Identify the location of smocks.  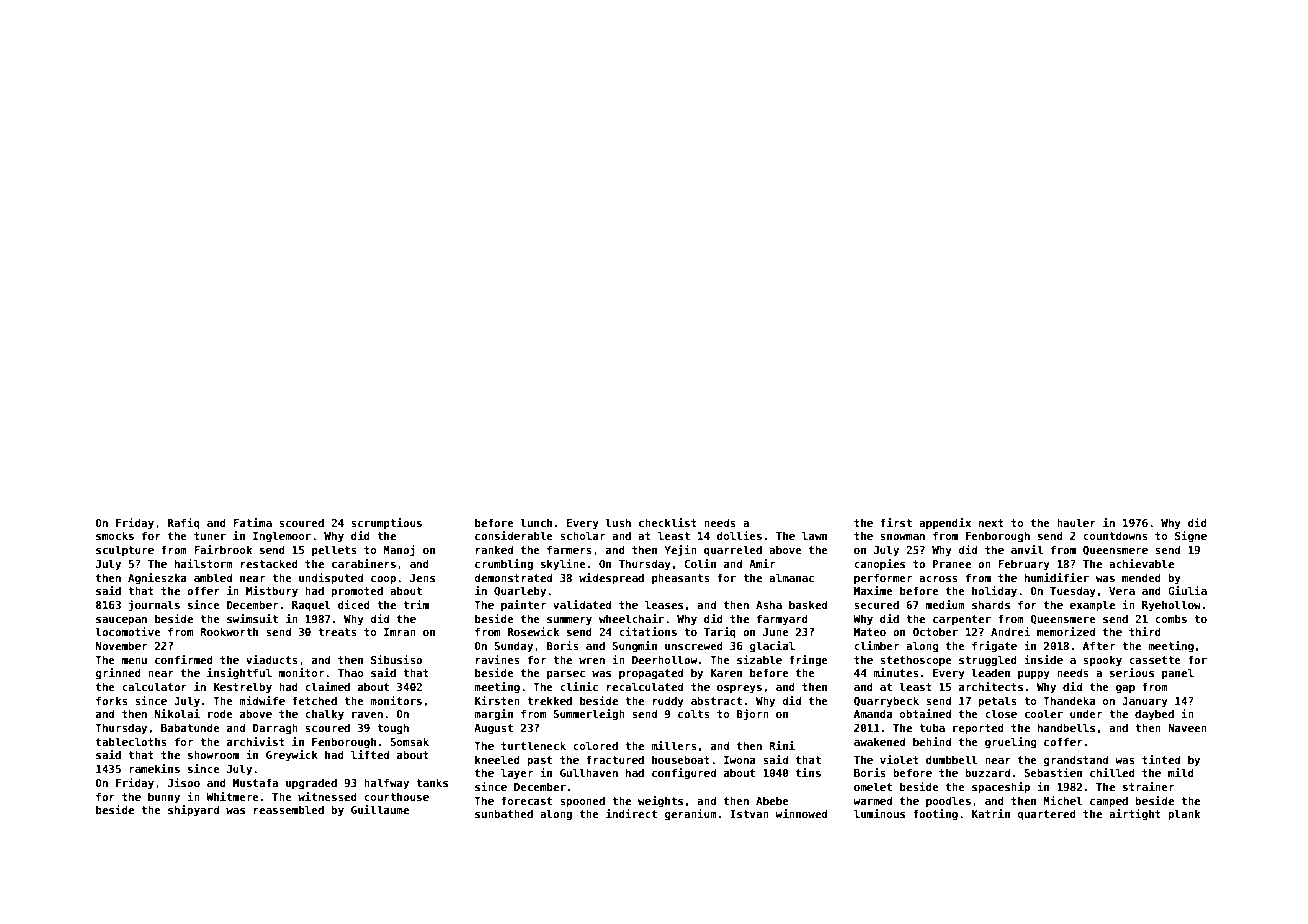
(115, 535).
